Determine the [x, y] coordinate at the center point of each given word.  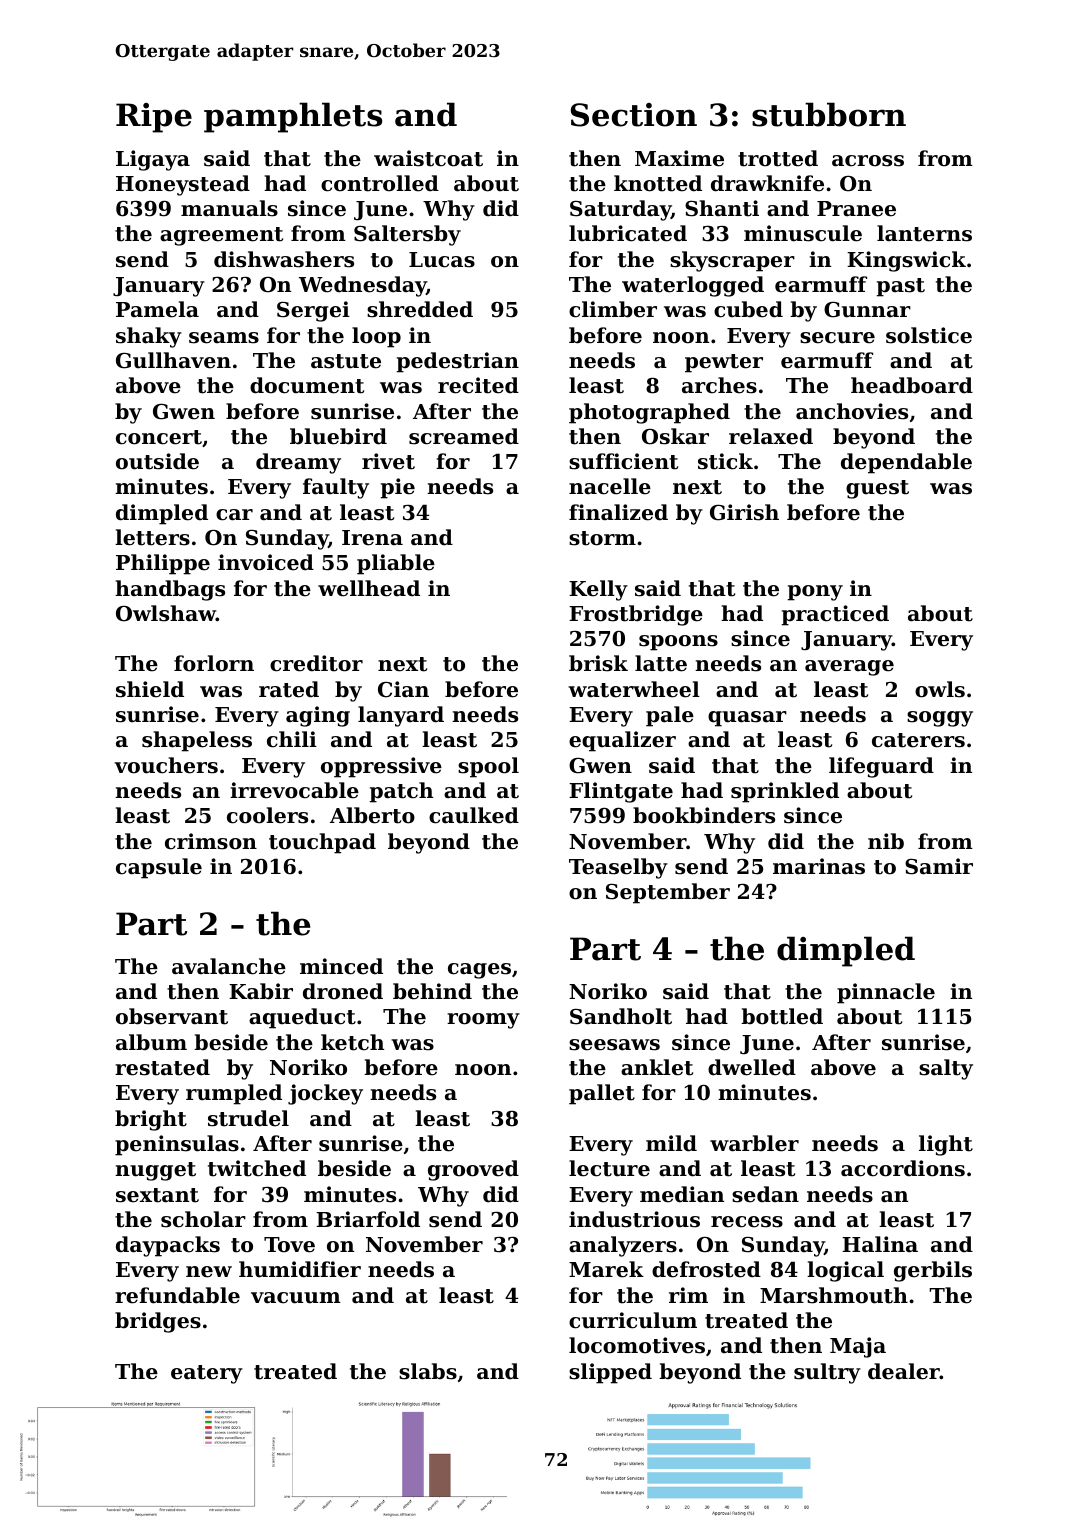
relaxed [771, 436]
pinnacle [886, 993]
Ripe [154, 118]
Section [634, 115]
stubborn [829, 114]
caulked [474, 815]
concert [159, 437]
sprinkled [785, 792]
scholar [203, 1219]
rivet [388, 461]
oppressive [381, 767]
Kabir [261, 991]
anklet [657, 1067]
